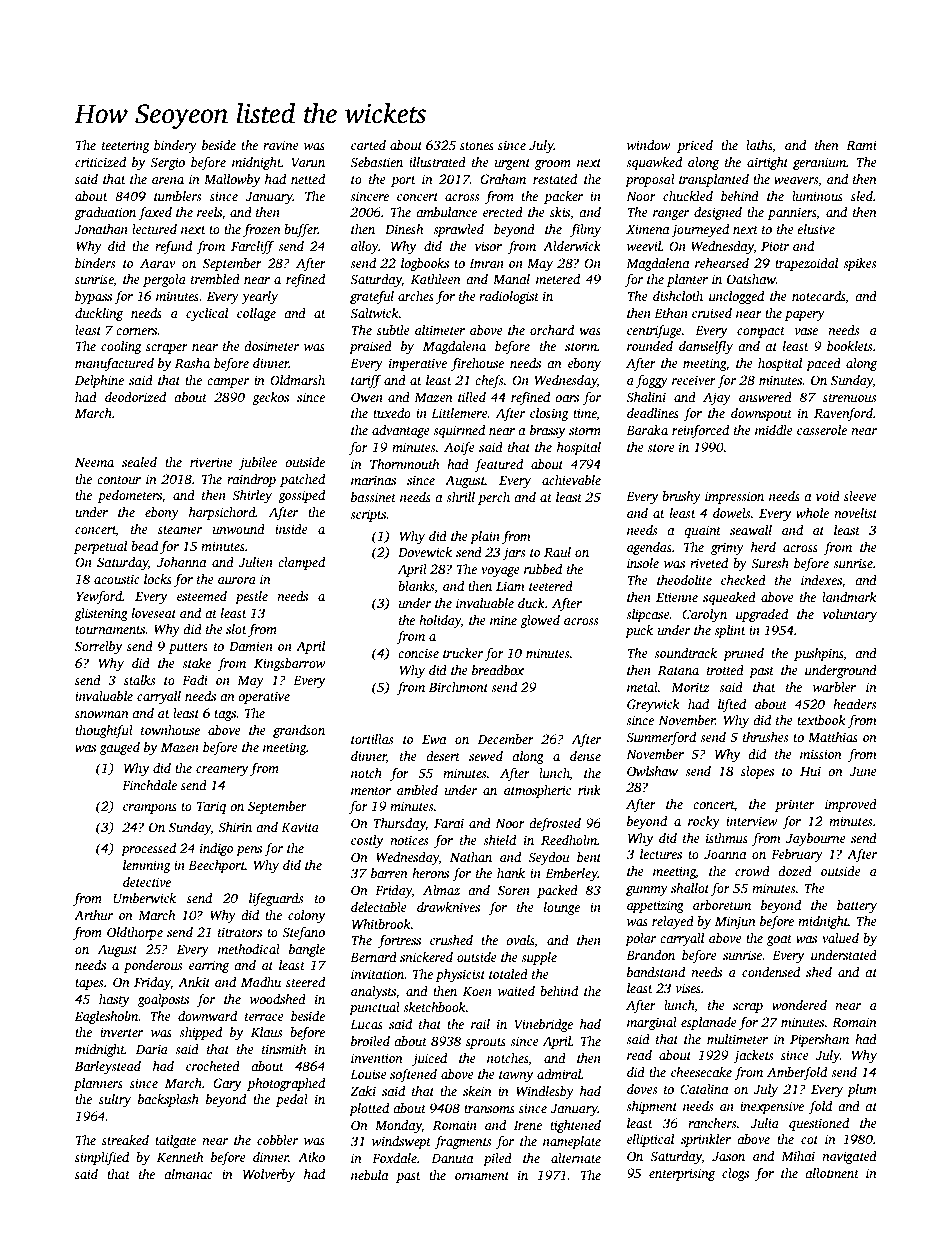  I want to click on window, so click(649, 145).
